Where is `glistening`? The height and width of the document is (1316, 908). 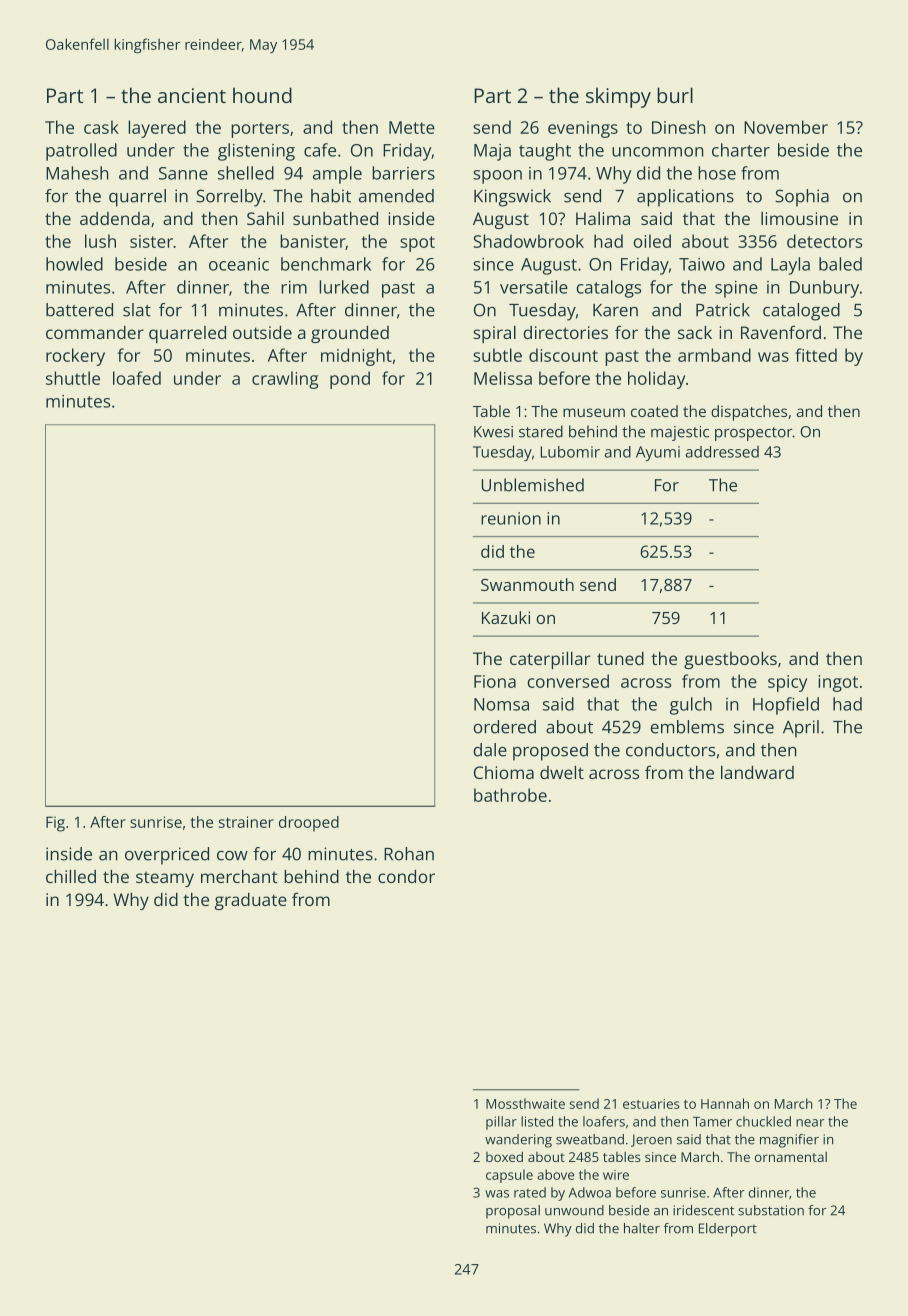
glistening is located at coordinates (256, 152).
